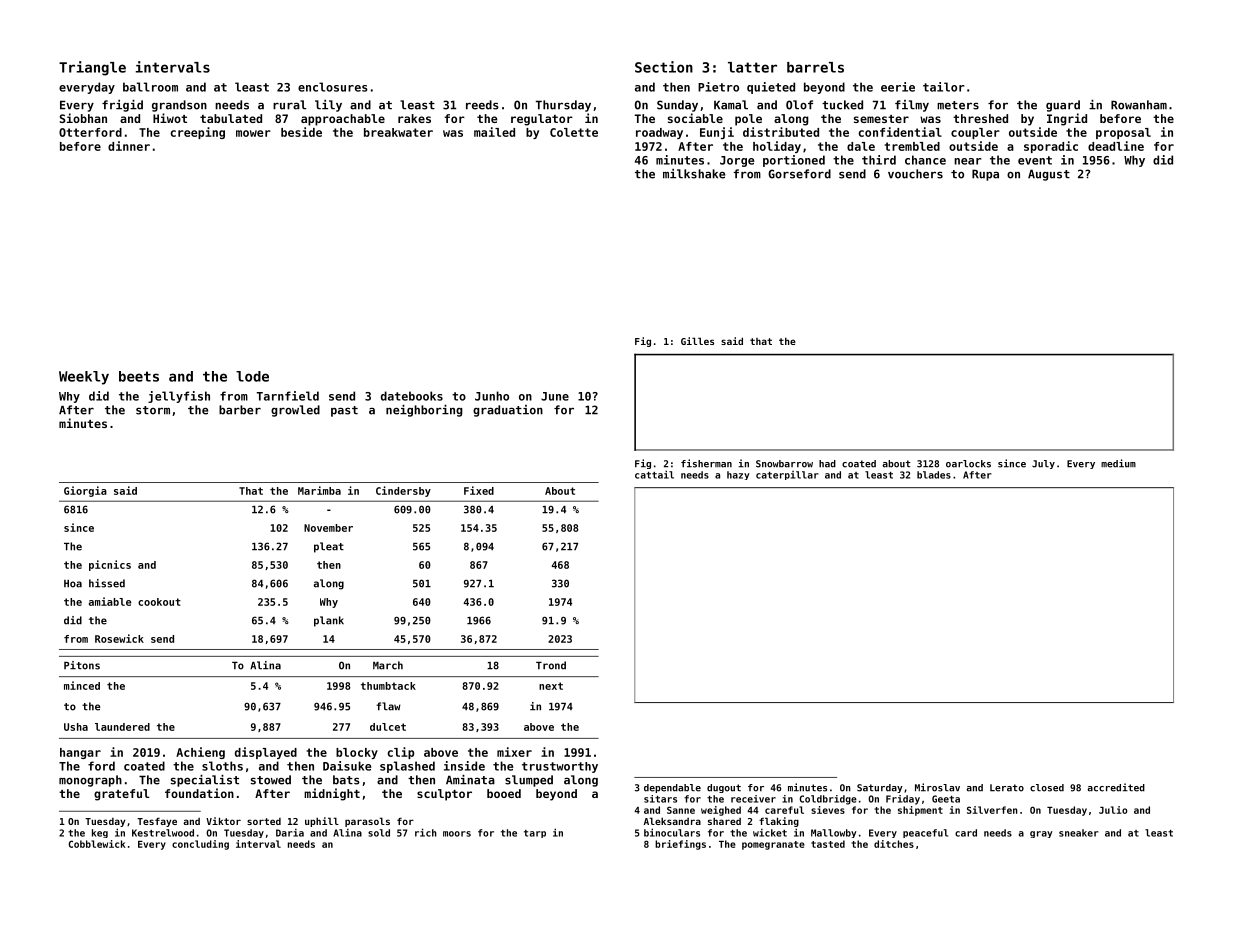 This document has height=952, width=1233. What do you see at coordinates (551, 665) in the document?
I see `Trond` at bounding box center [551, 665].
